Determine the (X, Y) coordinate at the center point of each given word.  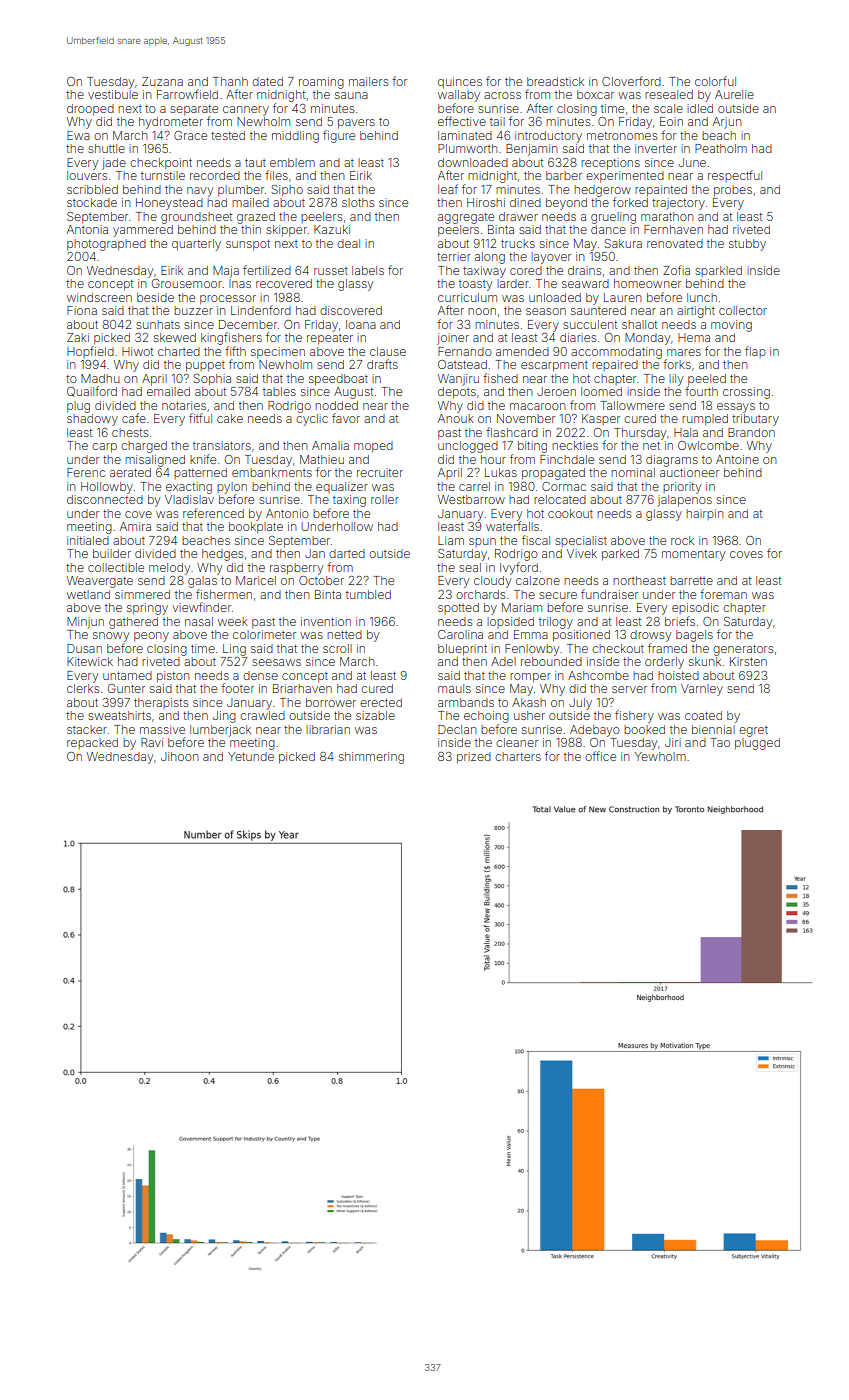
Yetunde (251, 756)
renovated (675, 243)
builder (112, 553)
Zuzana (162, 81)
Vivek (582, 553)
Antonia (87, 229)
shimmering (371, 758)
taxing (349, 501)
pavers (356, 124)
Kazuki (332, 229)
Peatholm (721, 148)
